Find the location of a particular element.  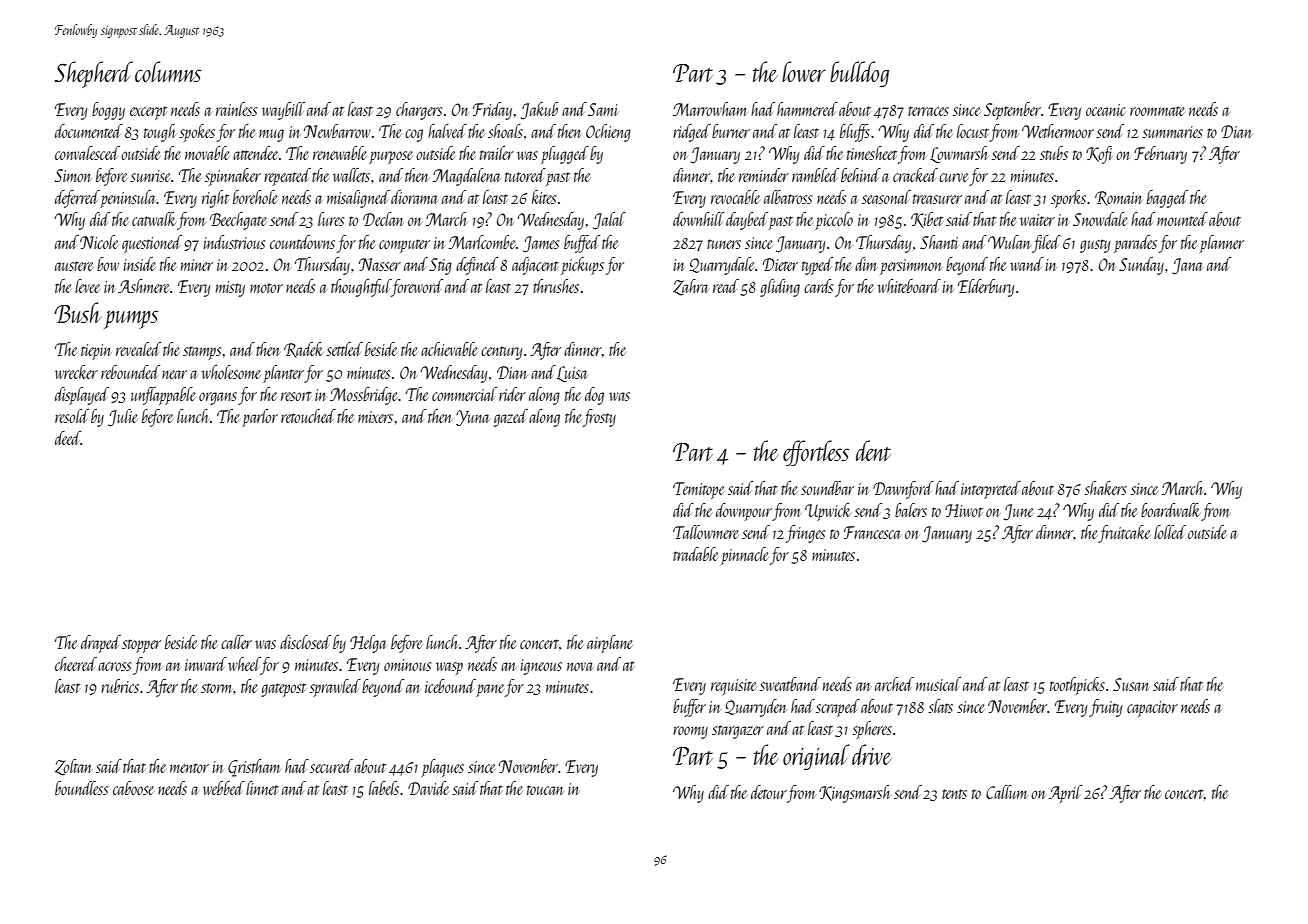

drive is located at coordinates (872, 754).
